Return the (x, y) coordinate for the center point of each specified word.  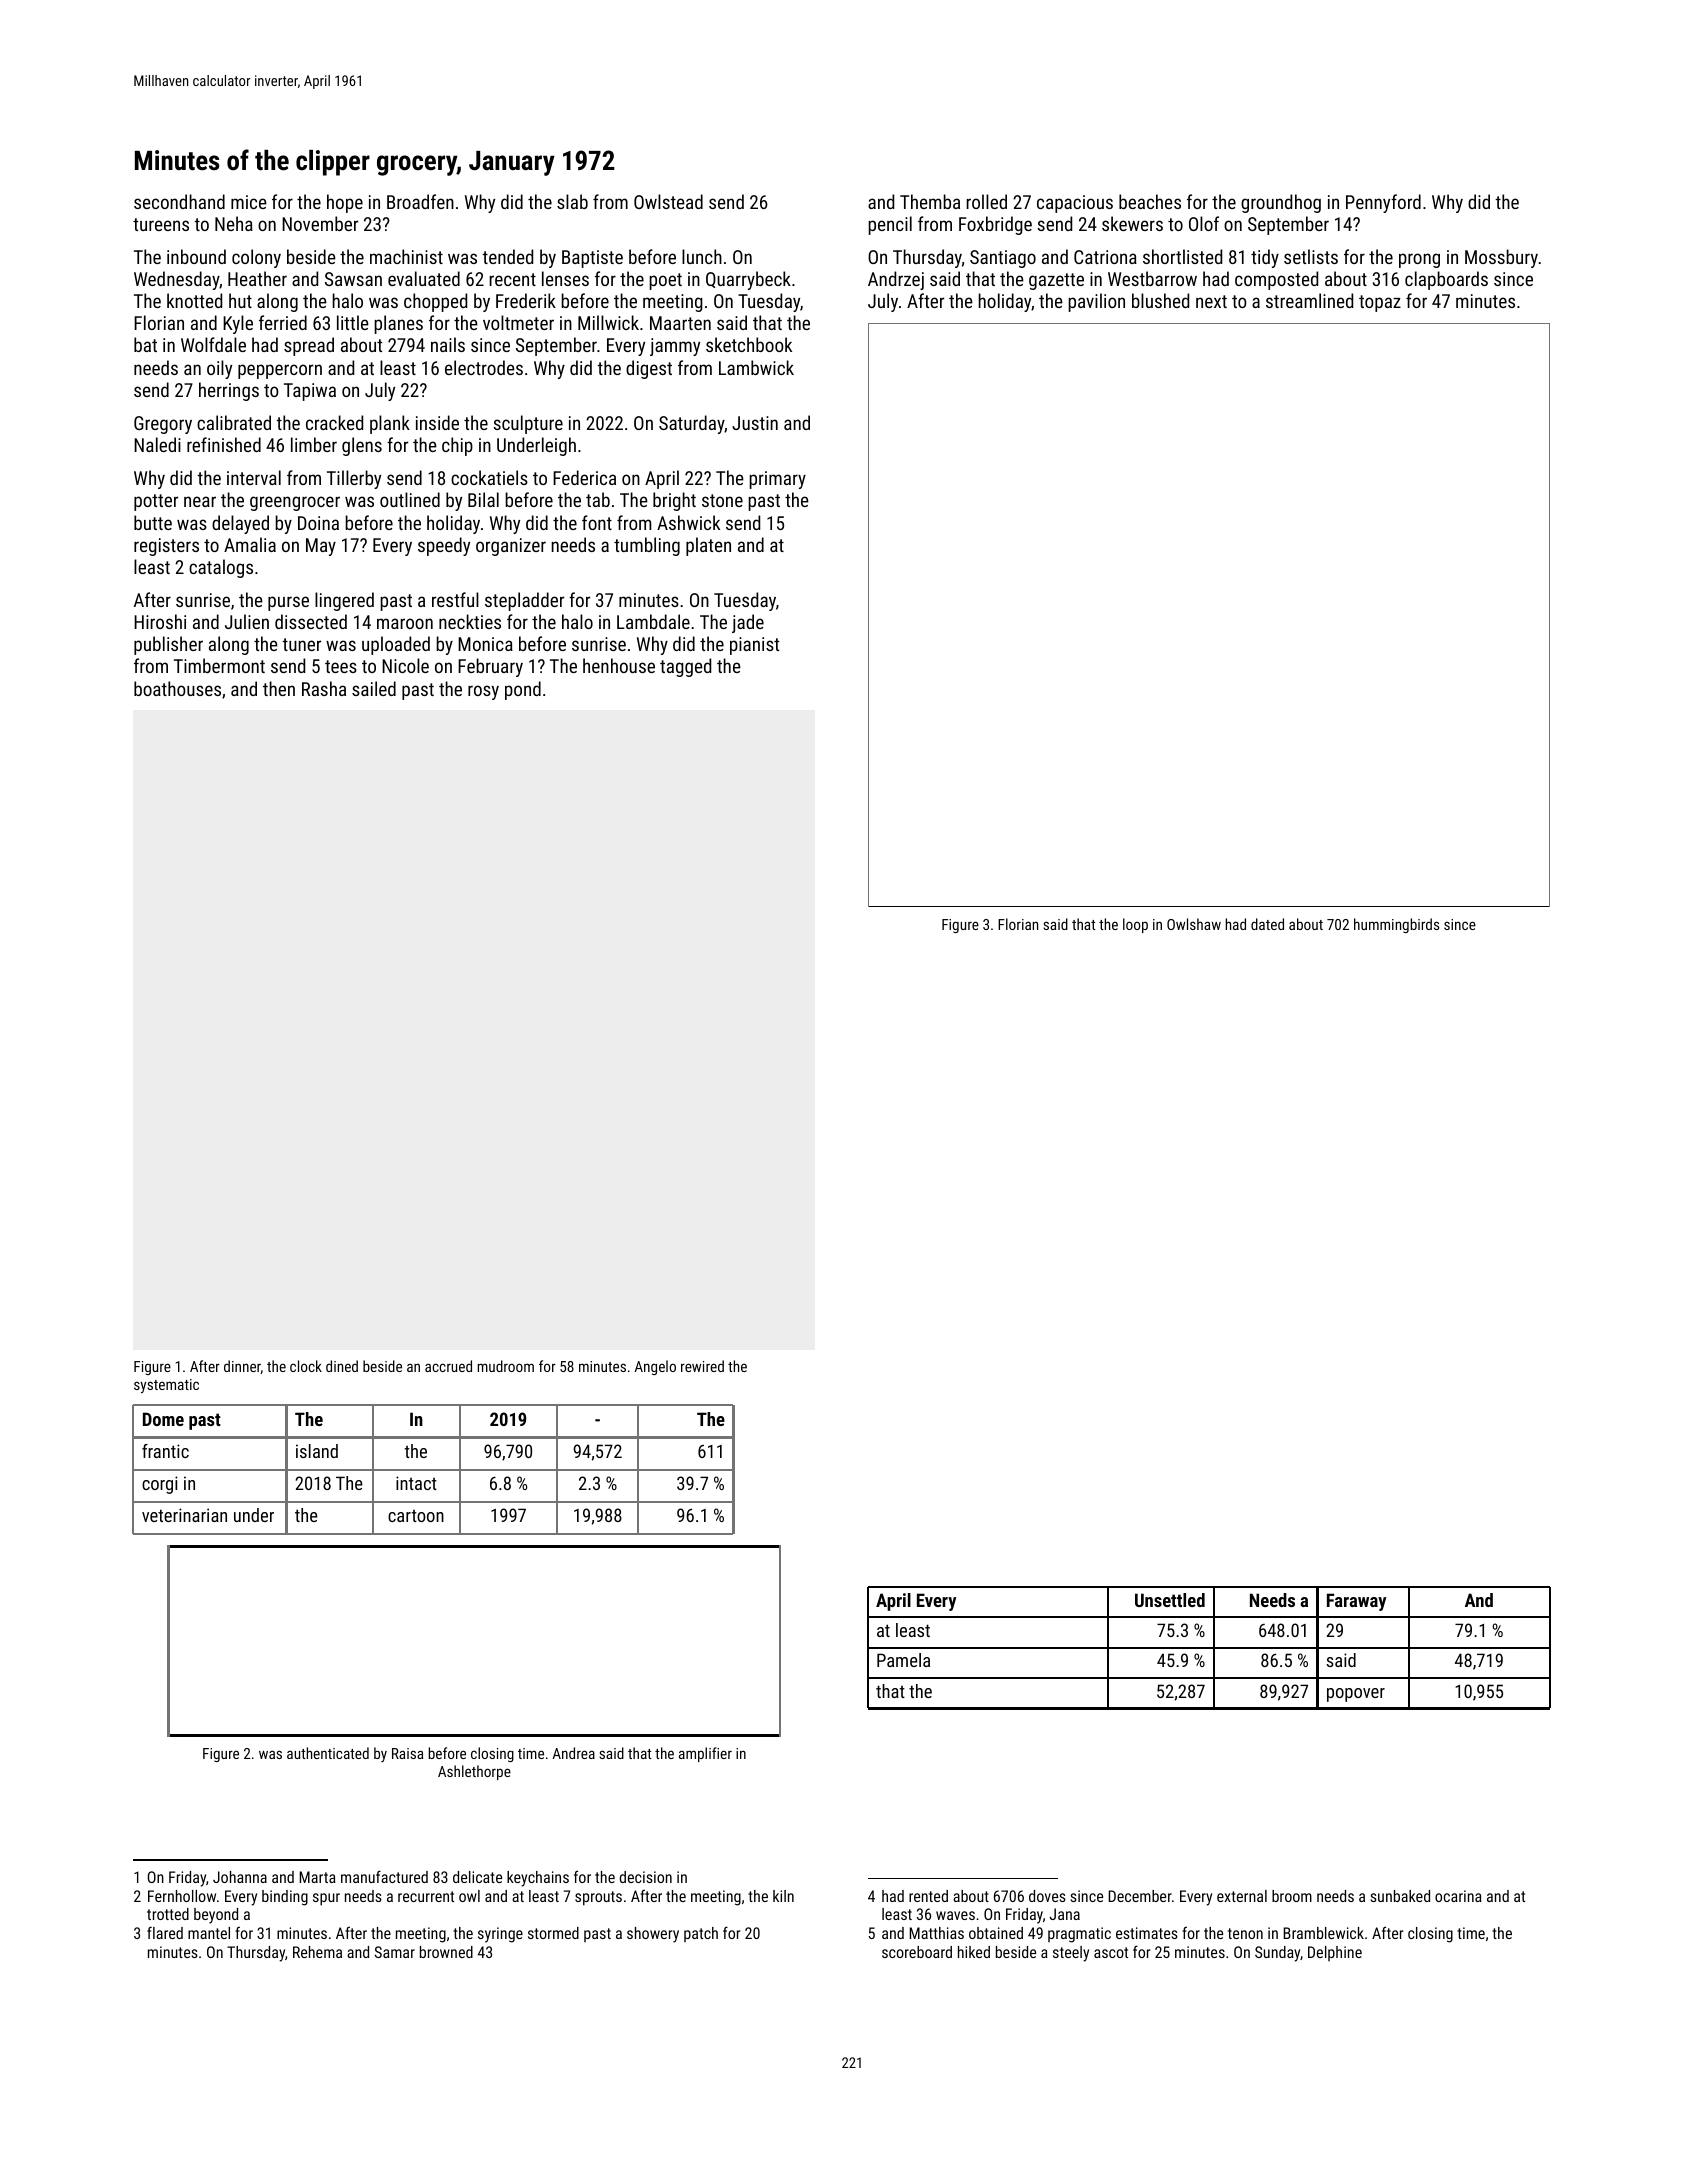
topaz (1380, 303)
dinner (242, 1367)
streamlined (1309, 300)
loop (1135, 925)
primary (777, 480)
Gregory (163, 425)
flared (165, 1932)
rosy (483, 692)
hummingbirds (1396, 925)
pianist (754, 646)
